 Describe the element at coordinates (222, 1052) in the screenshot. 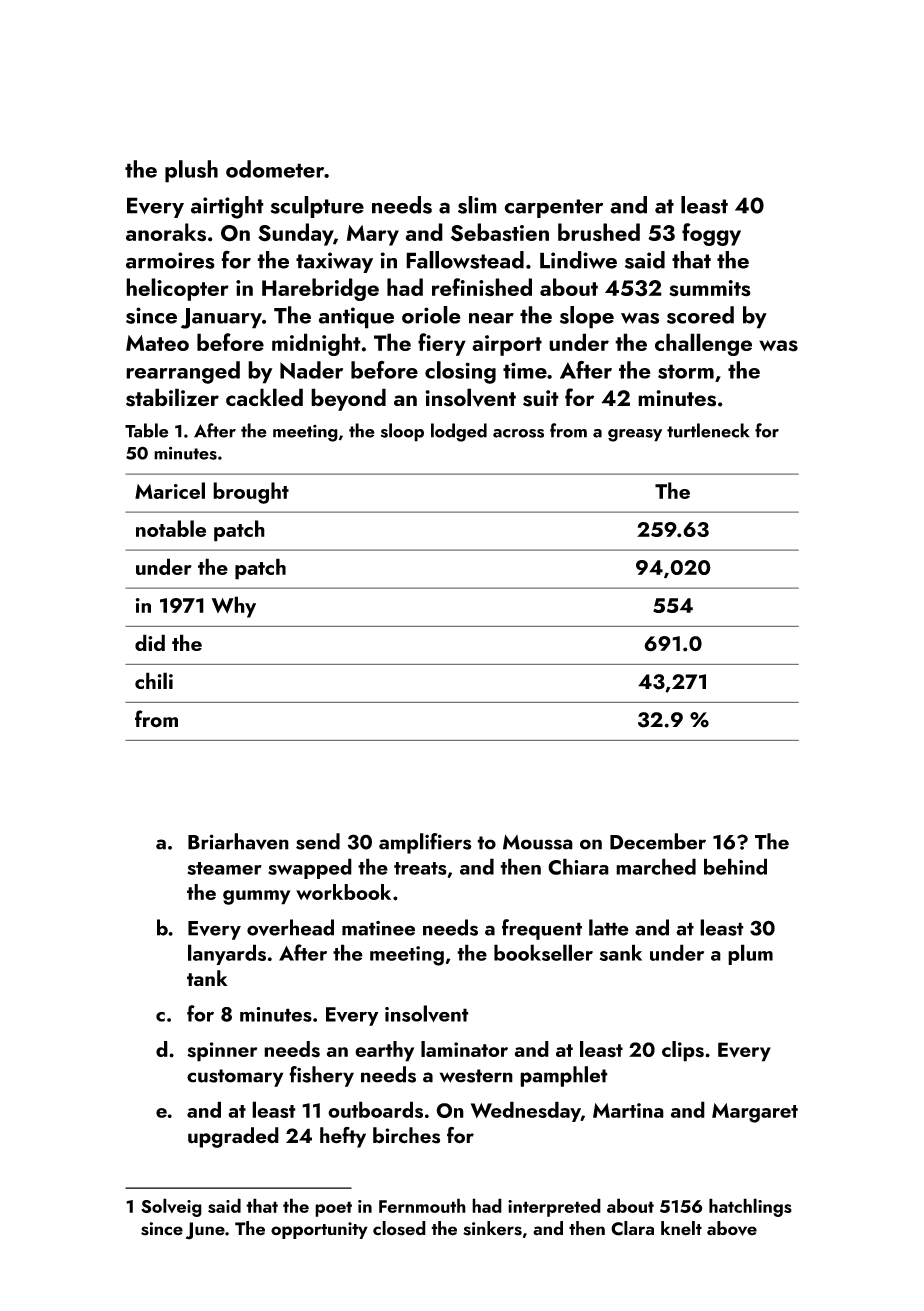

I see `spinner` at that location.
